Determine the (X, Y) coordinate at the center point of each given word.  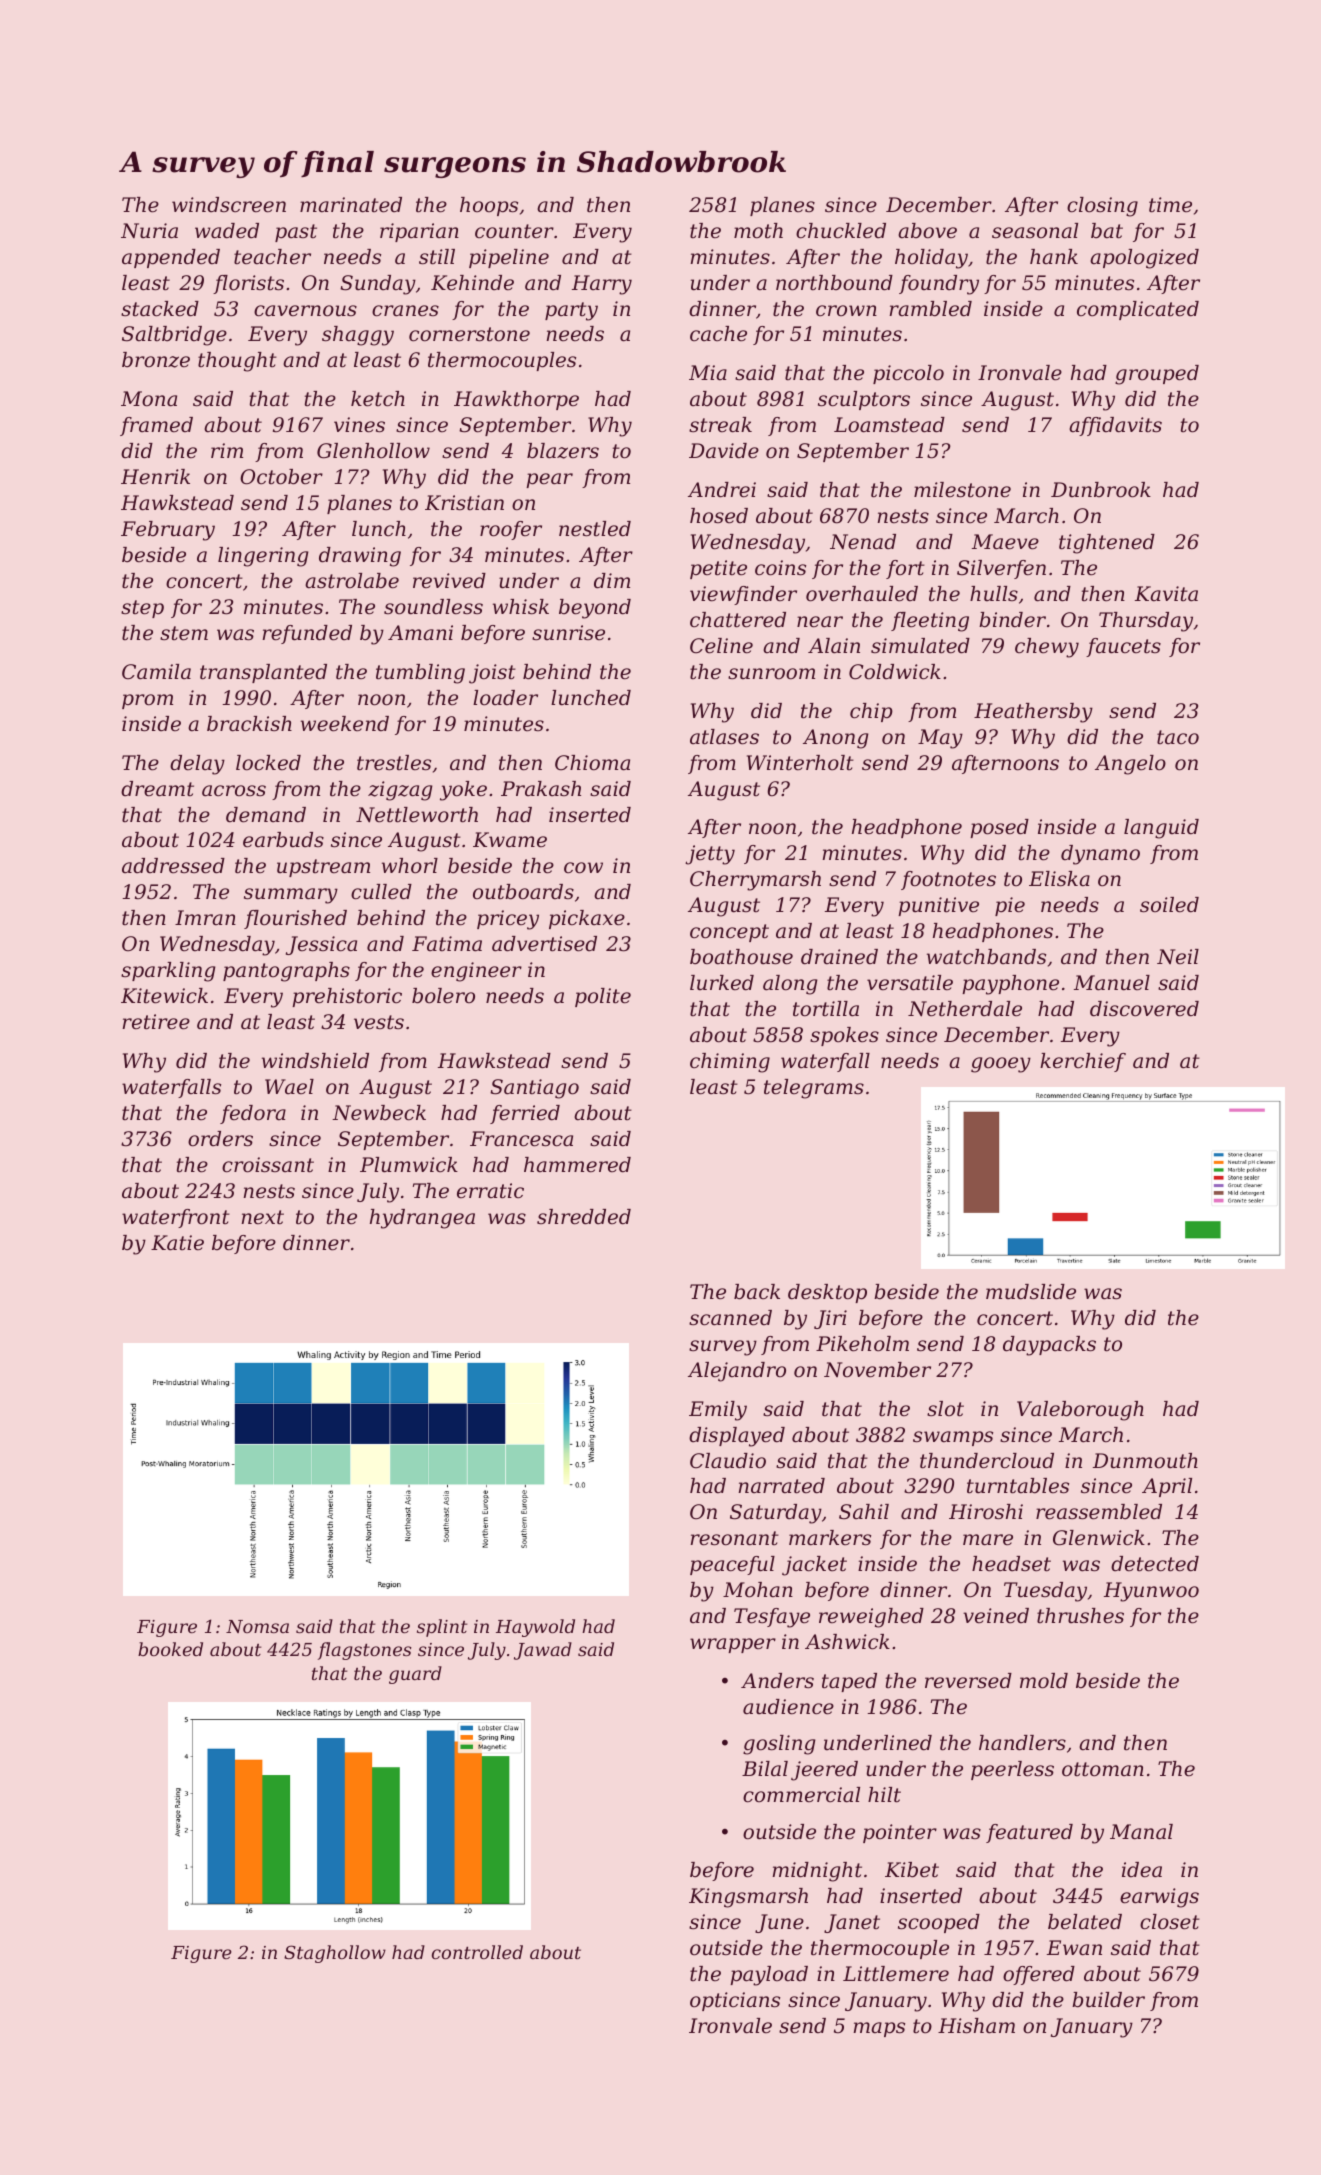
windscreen (229, 205)
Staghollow (335, 1954)
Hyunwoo (1151, 1592)
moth (758, 231)
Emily (718, 1411)
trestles (394, 763)
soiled (1169, 905)
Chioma (592, 763)
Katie (177, 1243)
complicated (1138, 310)
